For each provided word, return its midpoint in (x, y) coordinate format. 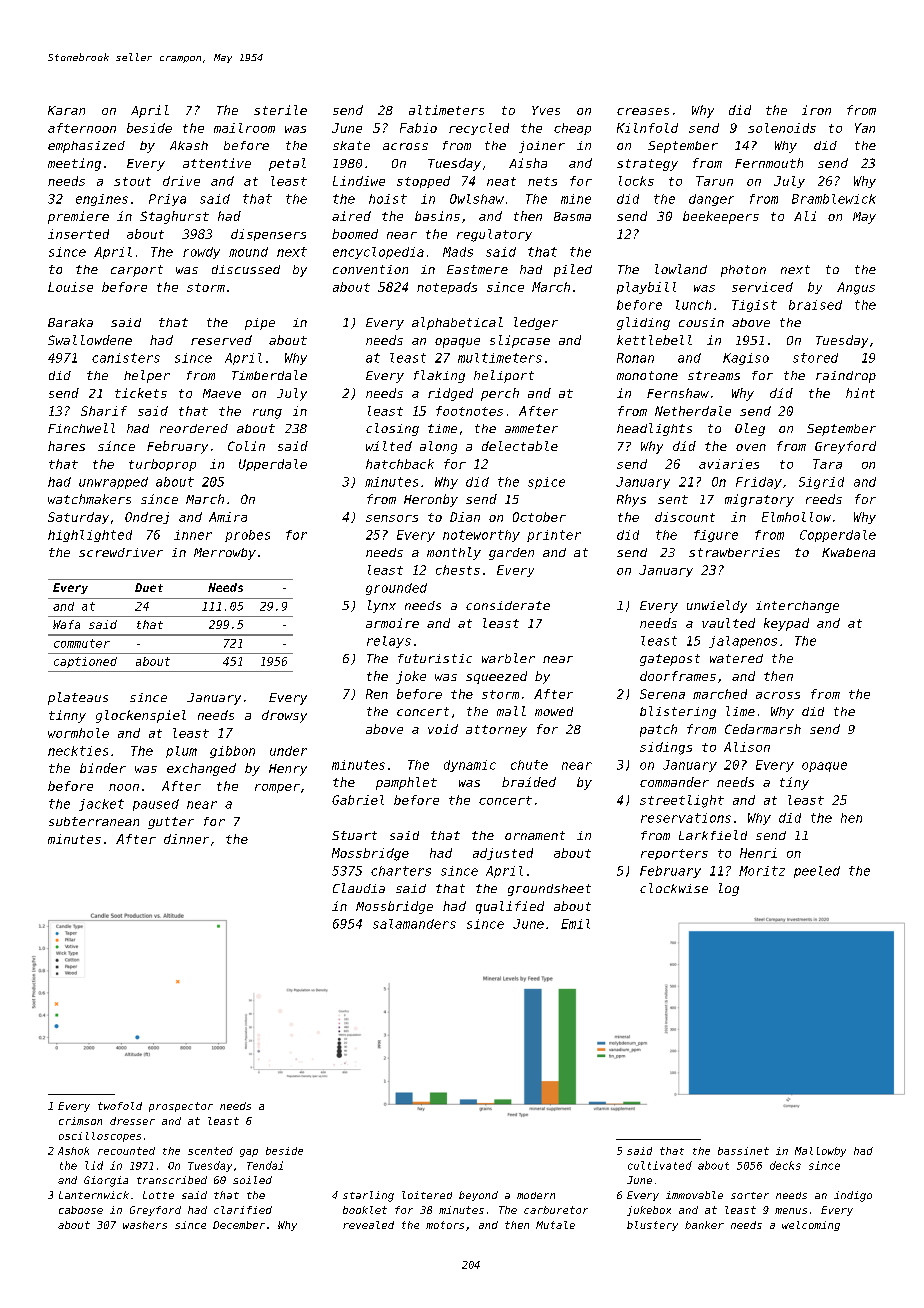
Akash (189, 145)
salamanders (414, 924)
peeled (817, 872)
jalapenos (743, 642)
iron (816, 110)
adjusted (503, 854)
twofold (120, 1106)
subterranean (94, 821)
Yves (546, 110)
